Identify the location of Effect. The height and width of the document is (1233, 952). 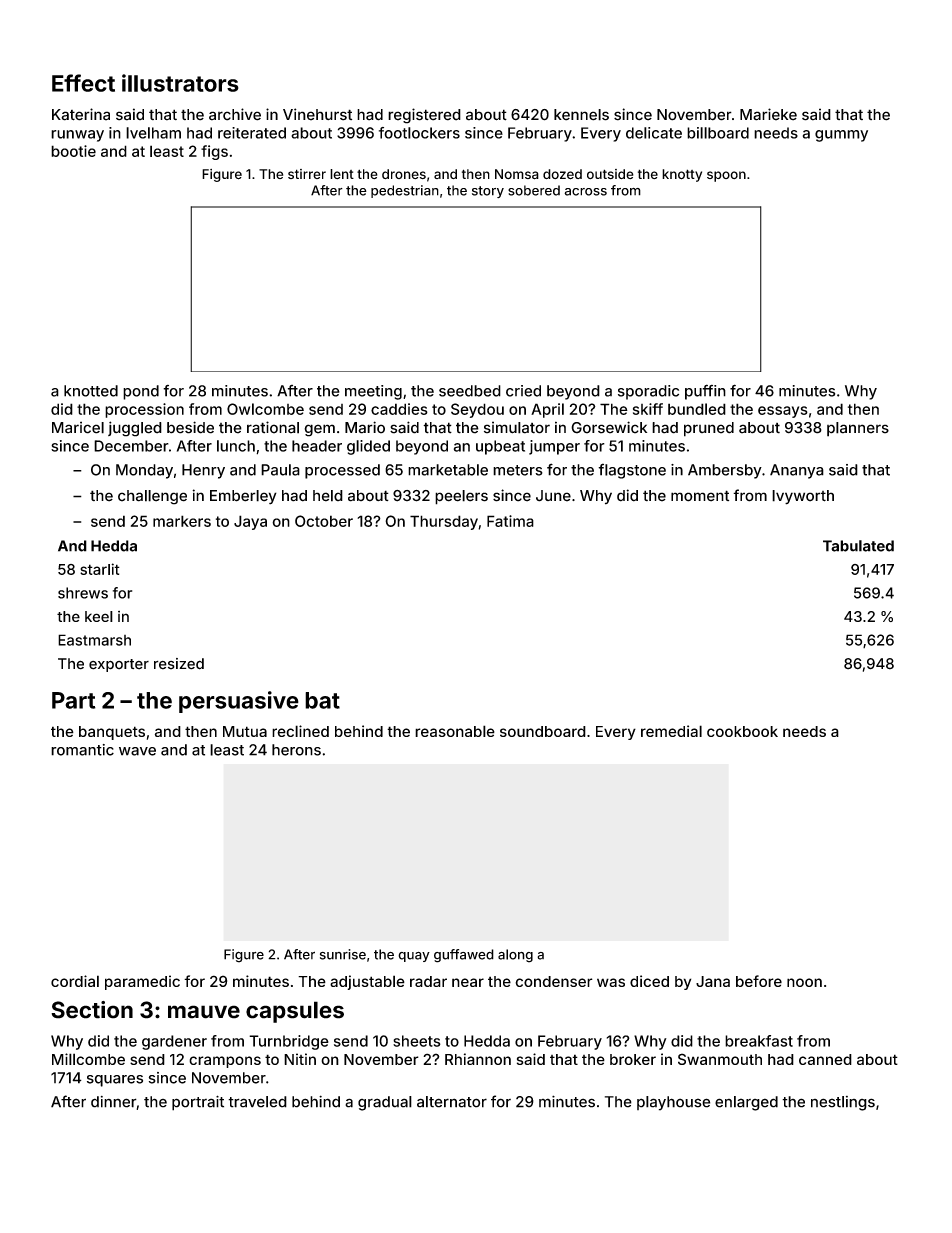
(83, 83).
